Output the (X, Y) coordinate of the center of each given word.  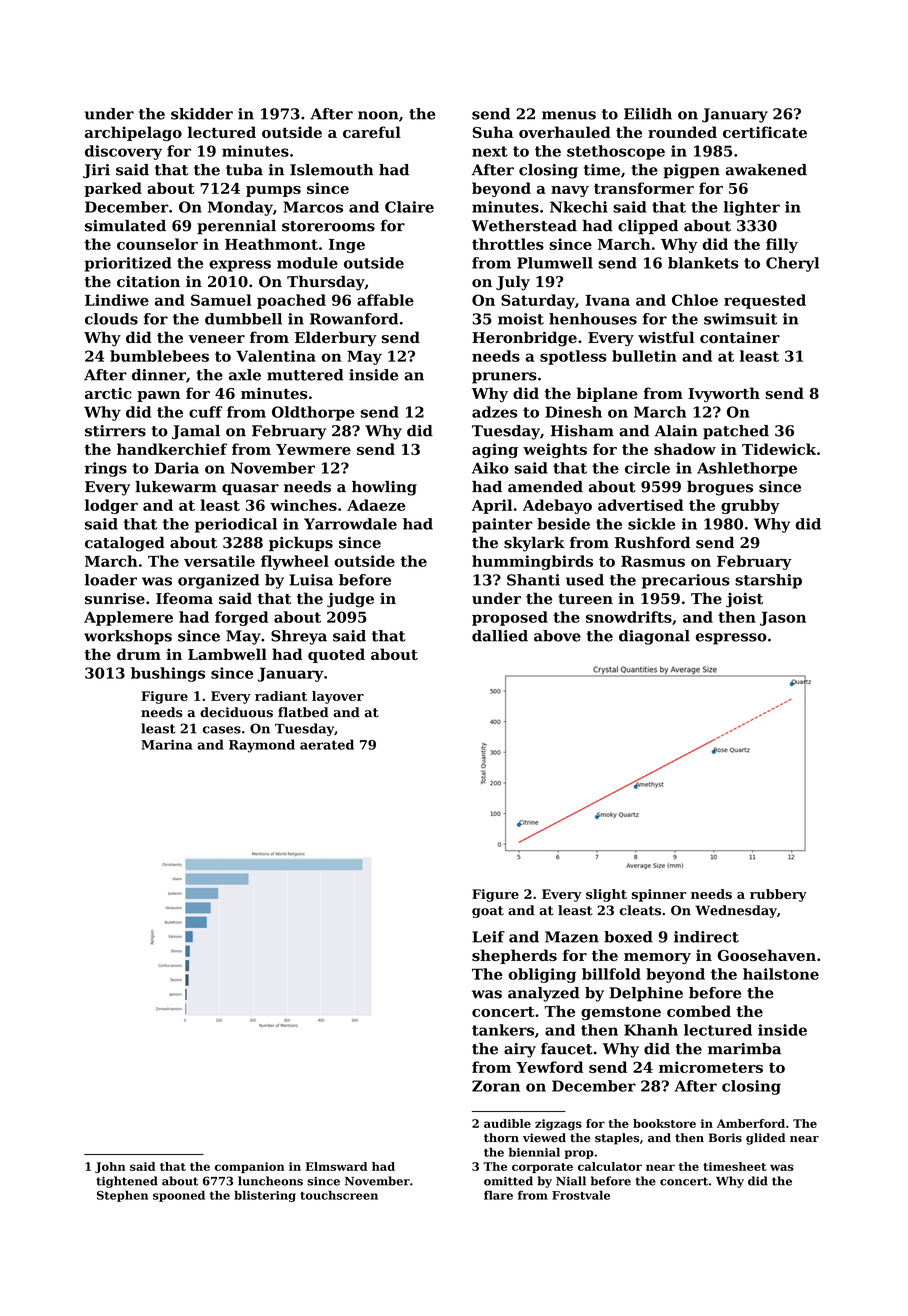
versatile (219, 561)
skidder (202, 114)
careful (372, 132)
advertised (641, 505)
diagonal (654, 637)
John (110, 1167)
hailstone (781, 974)
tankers (503, 1030)
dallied (500, 636)
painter (502, 525)
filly (782, 245)
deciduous (236, 712)
